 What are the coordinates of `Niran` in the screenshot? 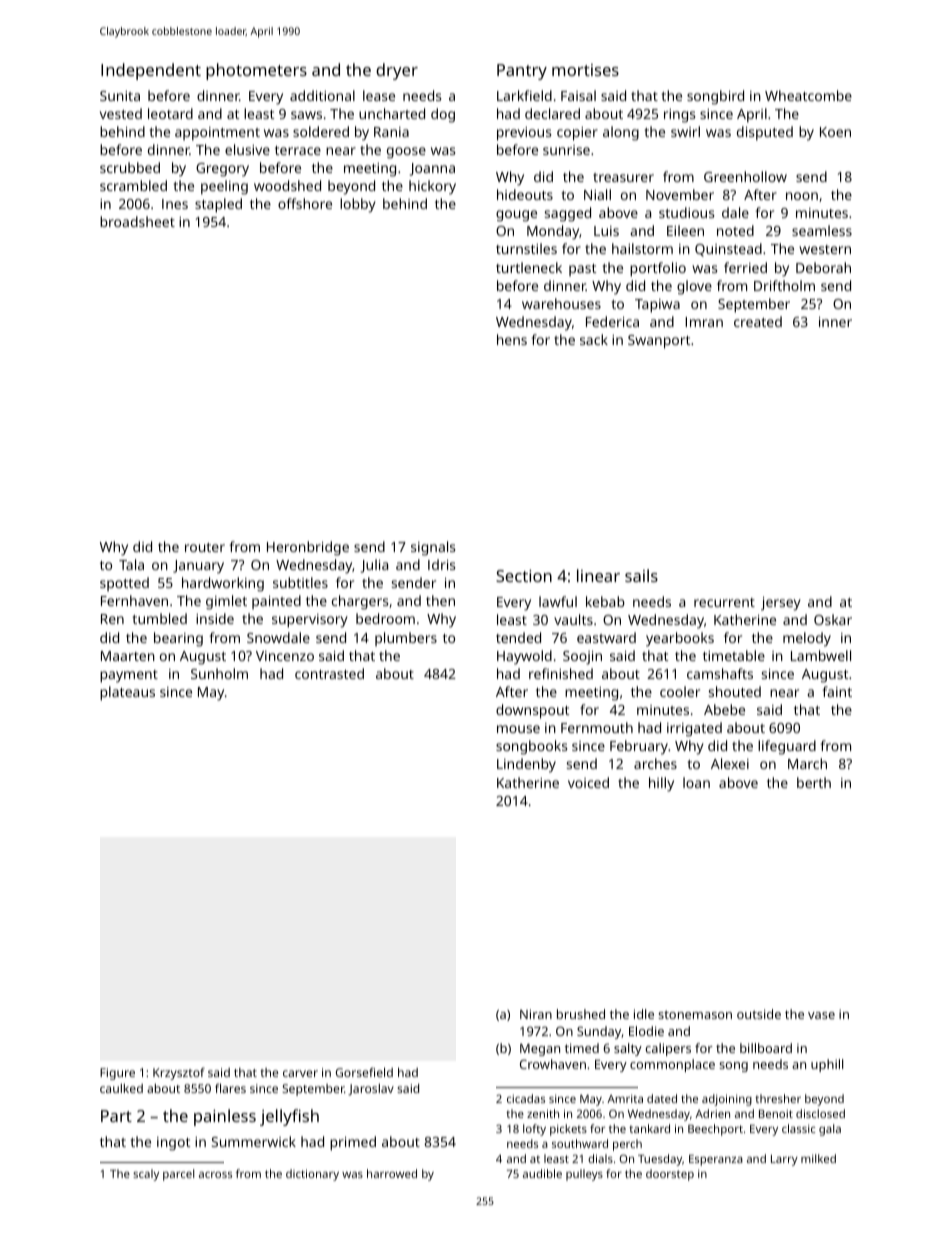 It's located at (536, 1014).
